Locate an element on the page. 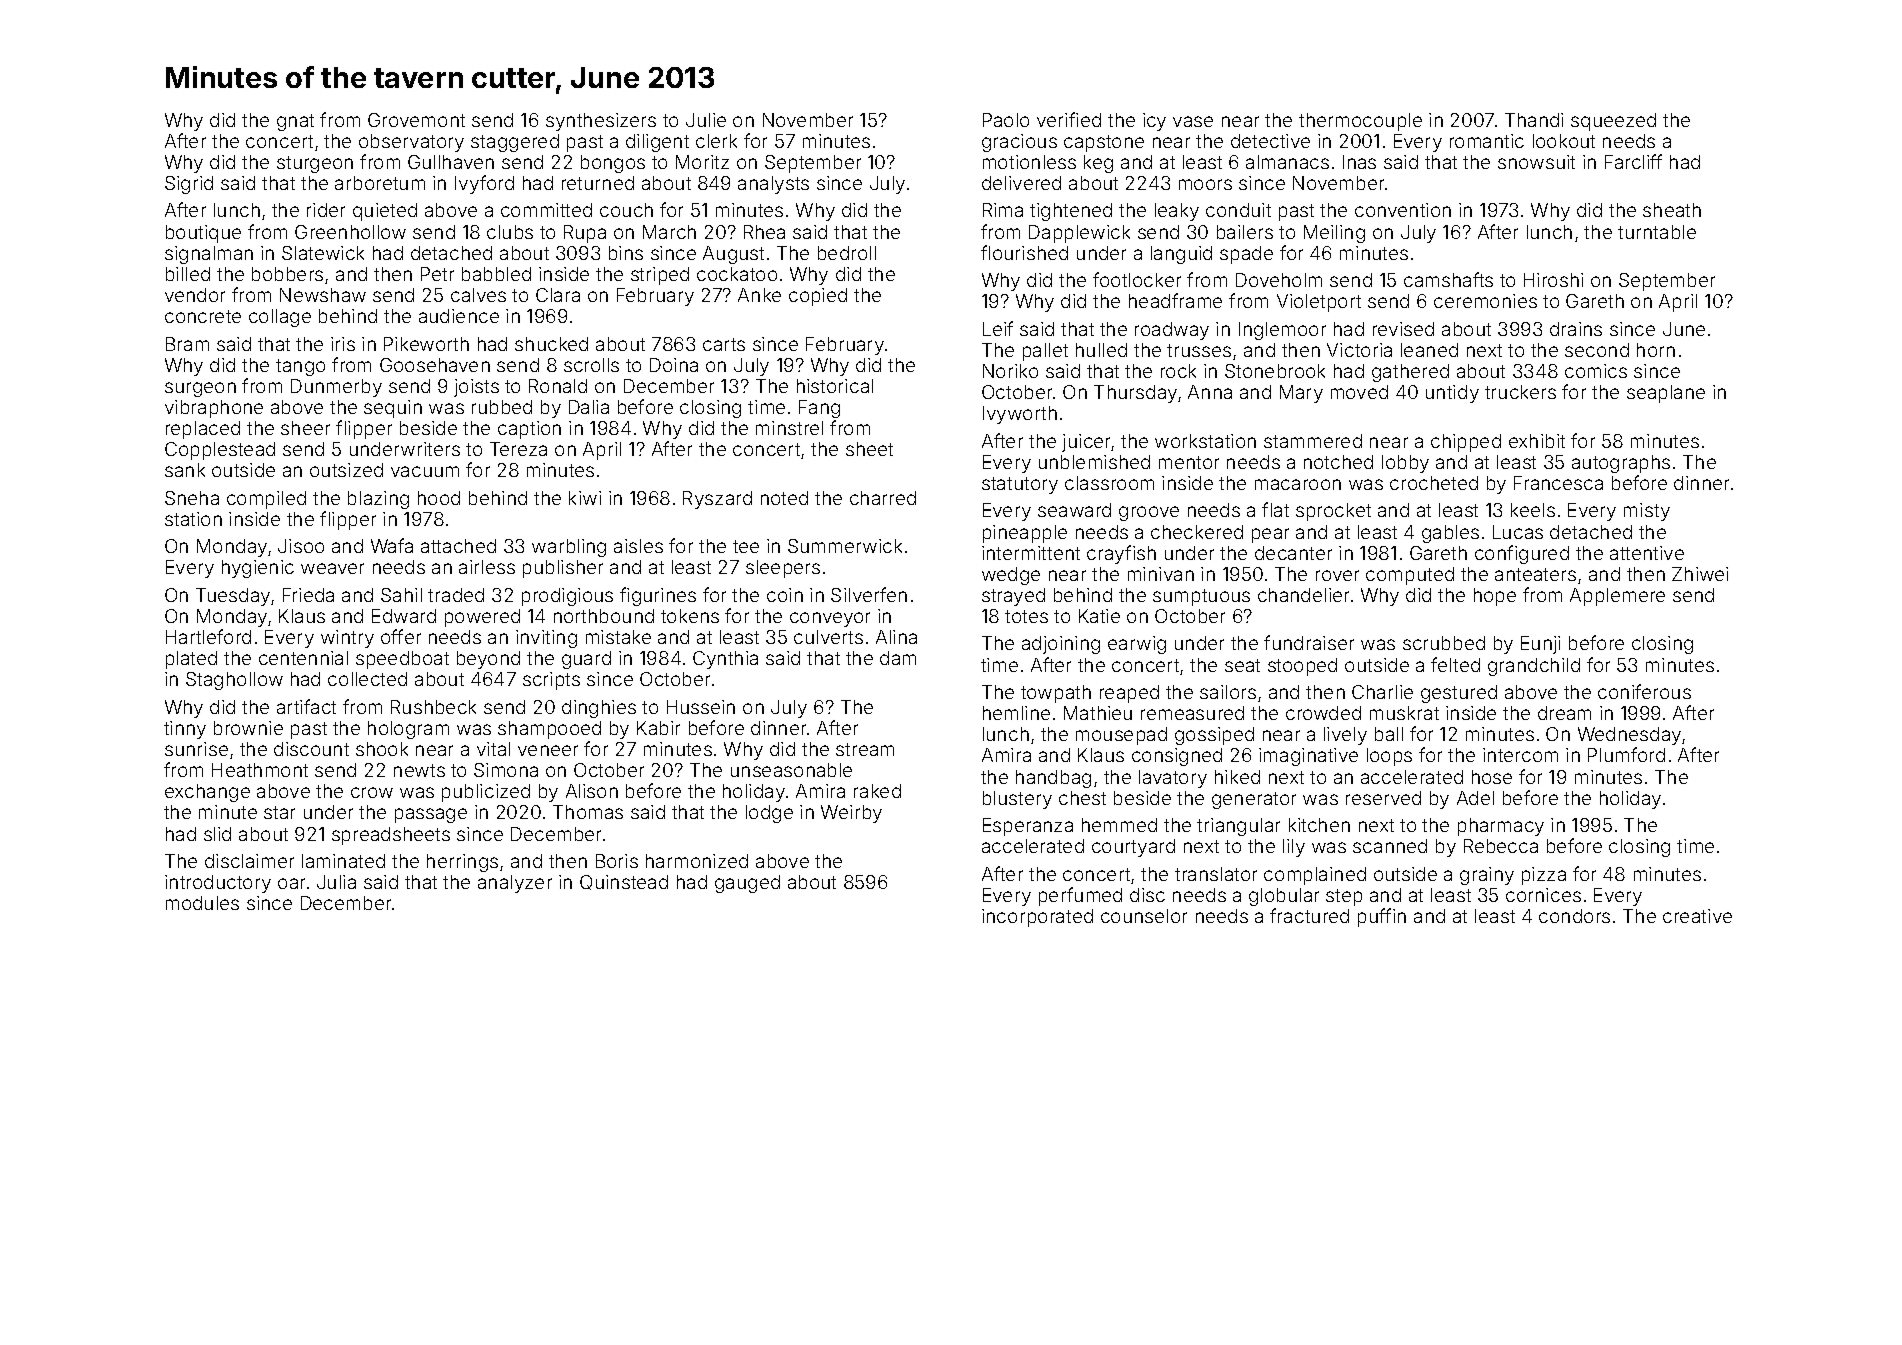 Image resolution: width=1902 pixels, height=1345 pixels. trusses is located at coordinates (1199, 350).
